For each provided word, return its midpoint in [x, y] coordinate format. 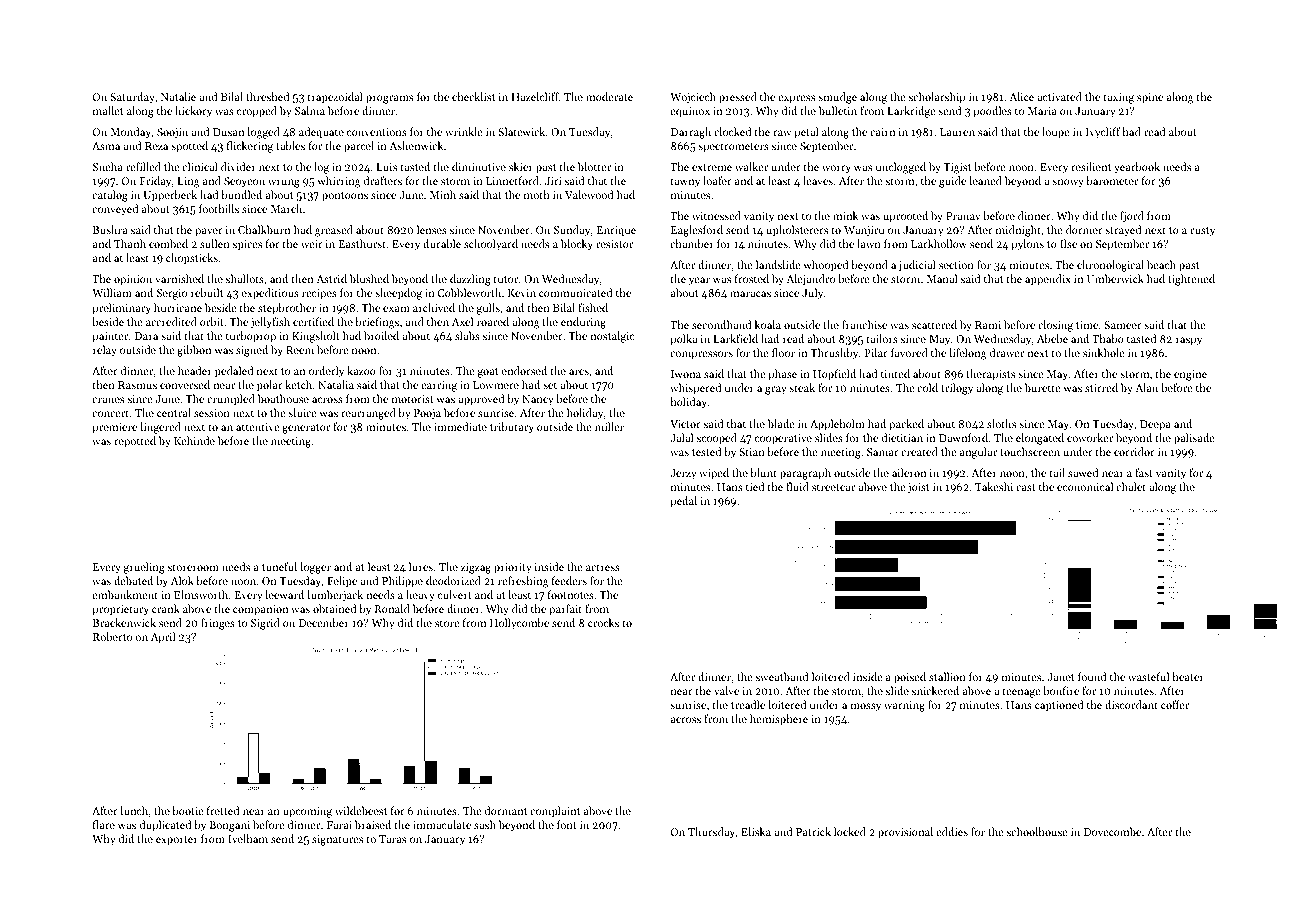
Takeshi [994, 486]
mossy [865, 707]
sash [485, 824]
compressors [701, 355]
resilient [1091, 166]
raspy [1189, 341]
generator [306, 429]
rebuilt [207, 292]
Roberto [112, 636]
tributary [512, 428]
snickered [935, 690]
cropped [257, 112]
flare [104, 824]
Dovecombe [1112, 831]
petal [806, 133]
